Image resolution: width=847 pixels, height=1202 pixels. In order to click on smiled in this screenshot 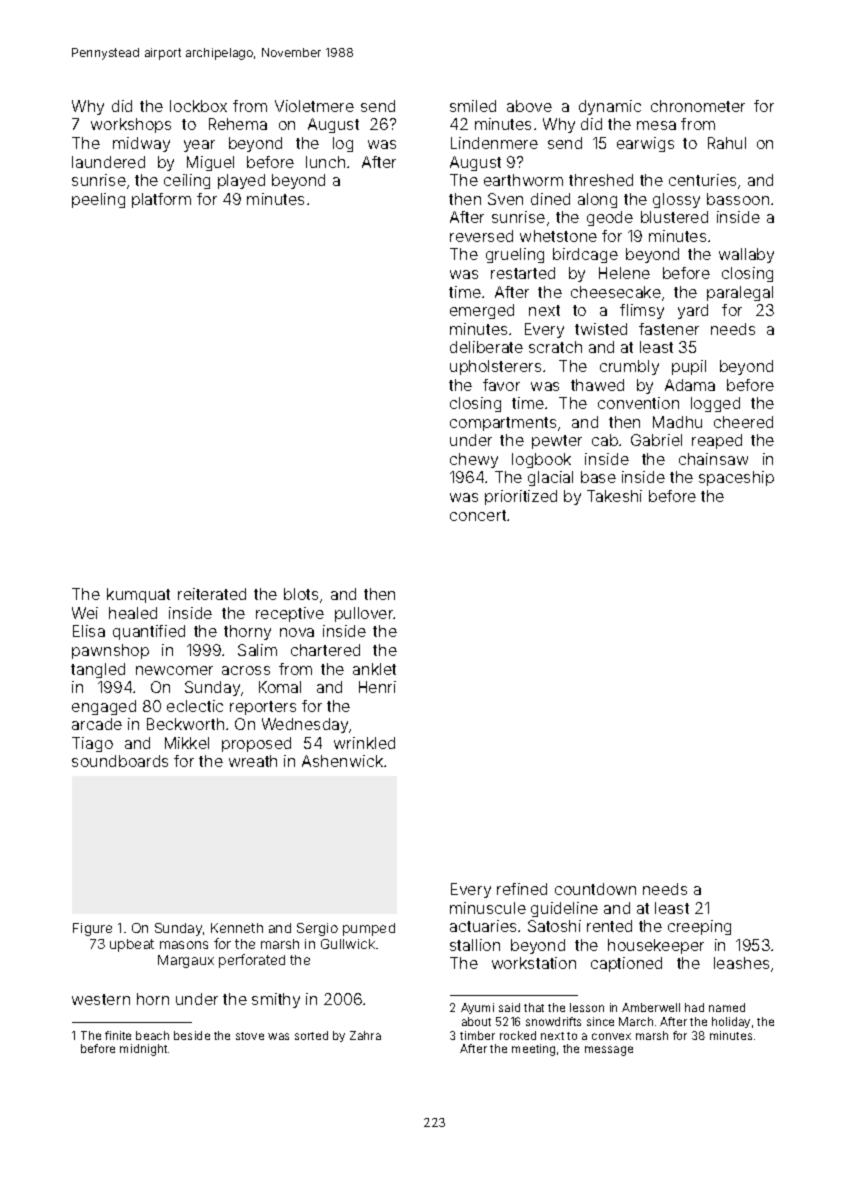, I will do `click(473, 106)`.
